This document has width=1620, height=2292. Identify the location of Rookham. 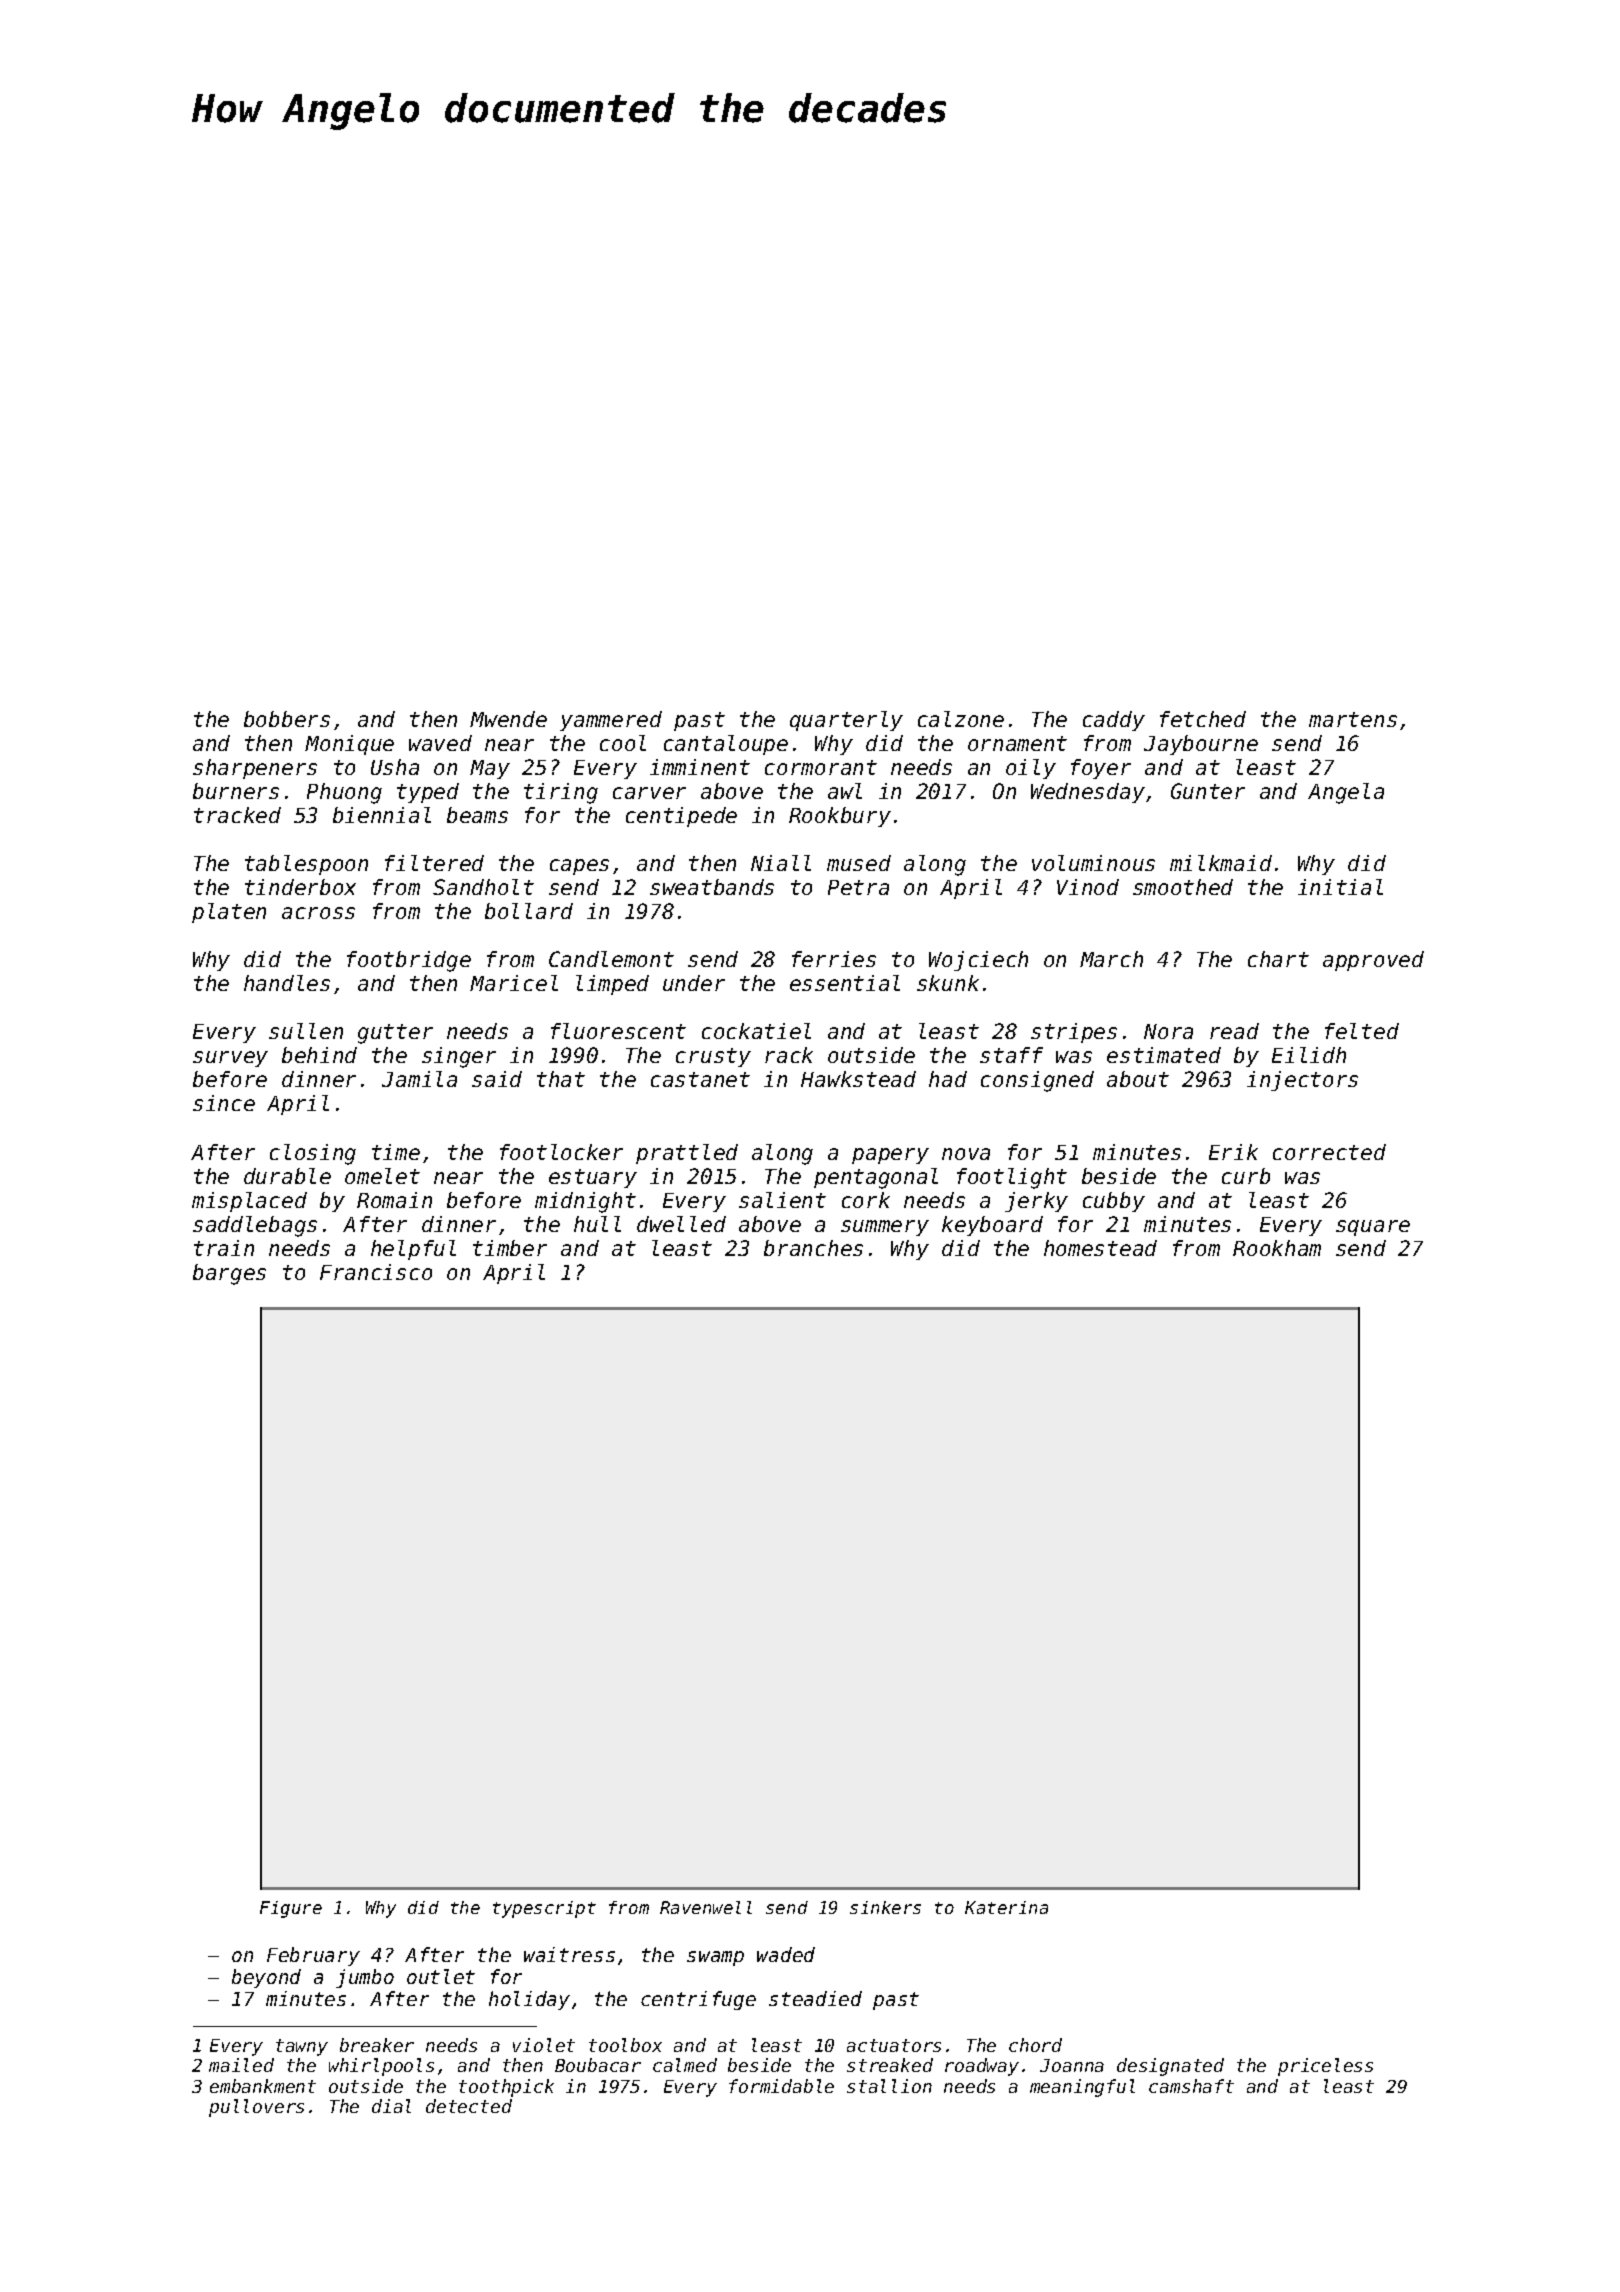
(1277, 1248).
